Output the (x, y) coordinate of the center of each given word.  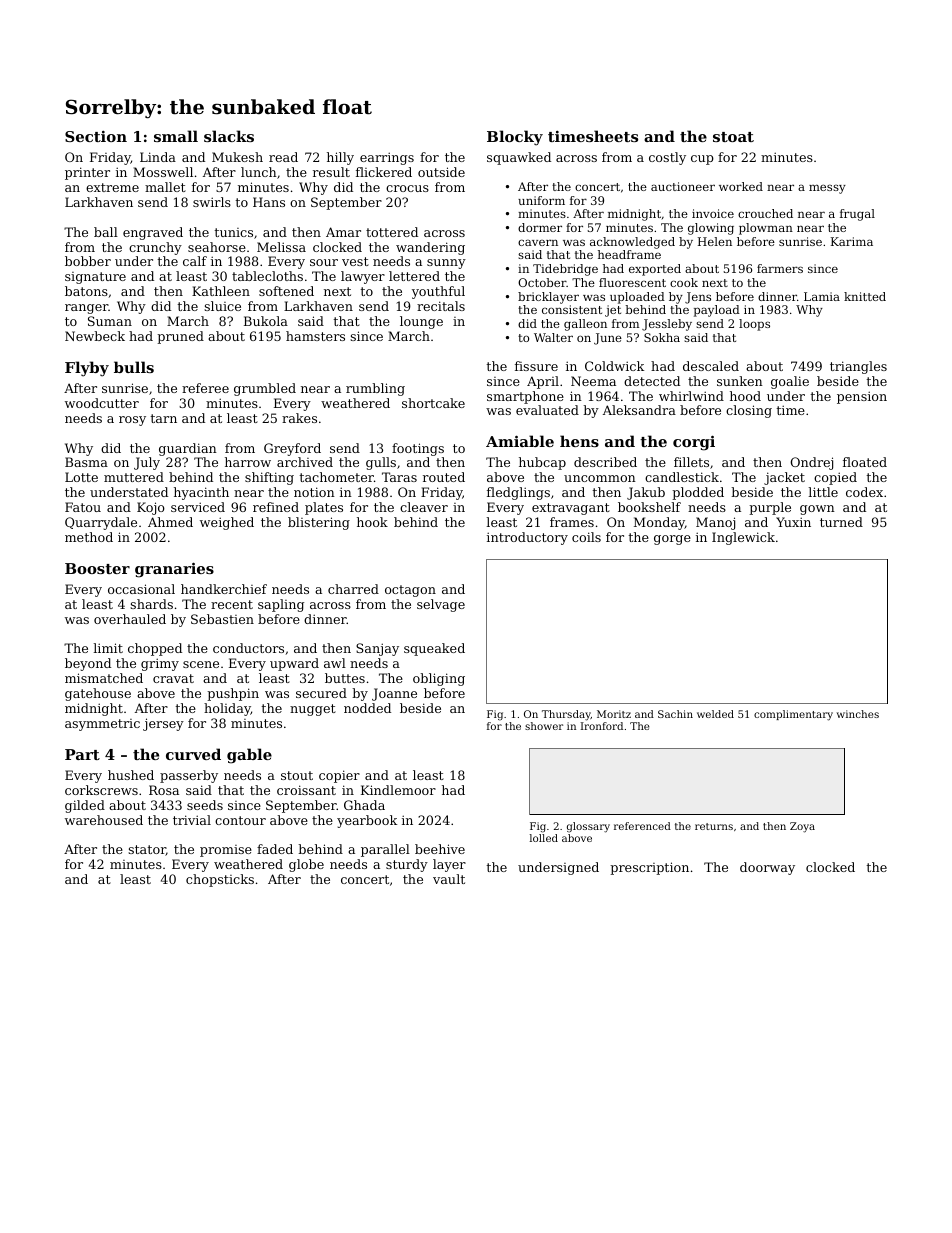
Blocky (515, 138)
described (605, 462)
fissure (536, 366)
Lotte (81, 477)
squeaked (434, 649)
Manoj (715, 523)
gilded (85, 806)
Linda (158, 157)
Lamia (822, 296)
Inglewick (743, 538)
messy (827, 189)
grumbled (265, 389)
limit (108, 648)
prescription (649, 868)
